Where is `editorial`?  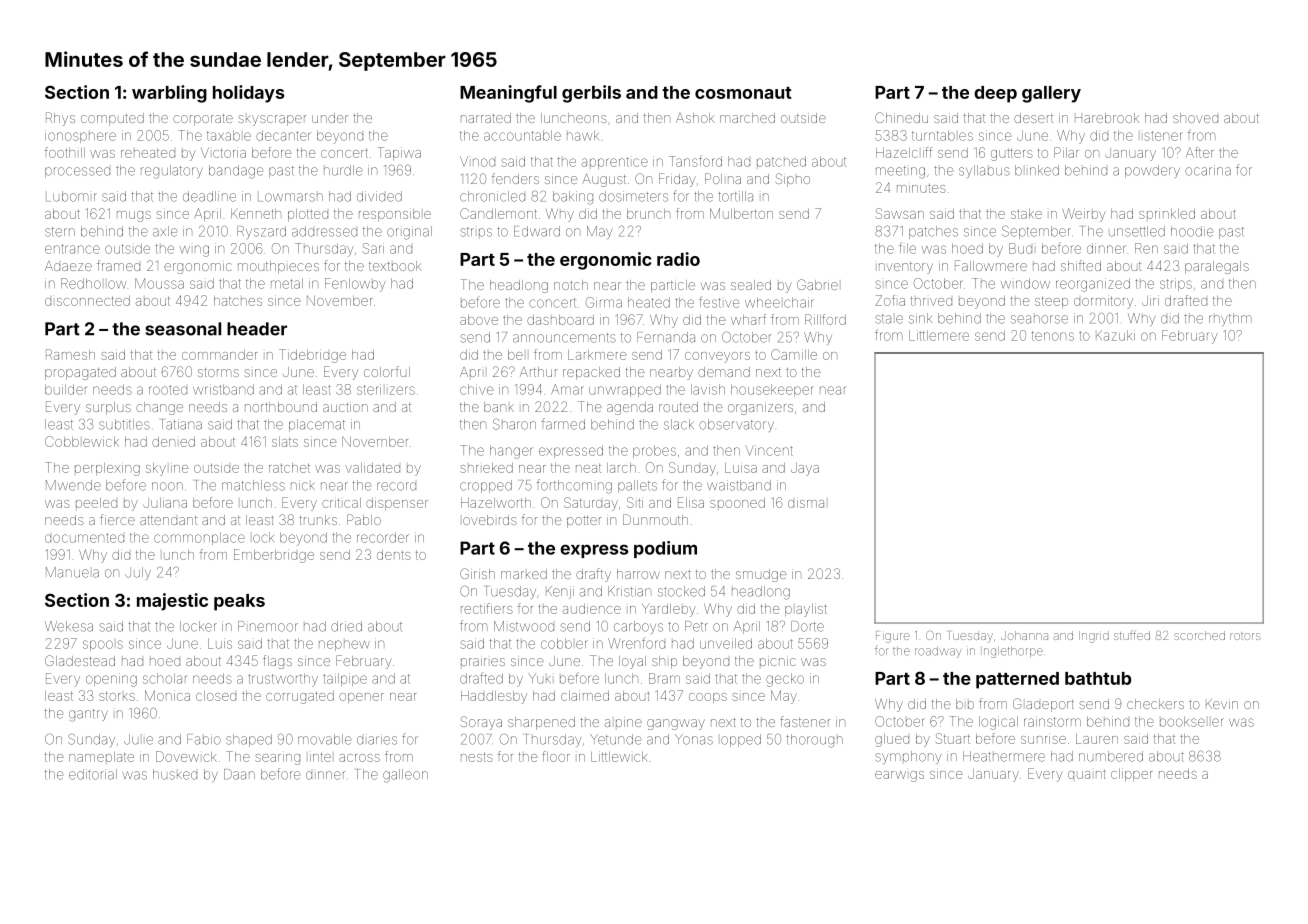 editorial is located at coordinates (93, 774).
